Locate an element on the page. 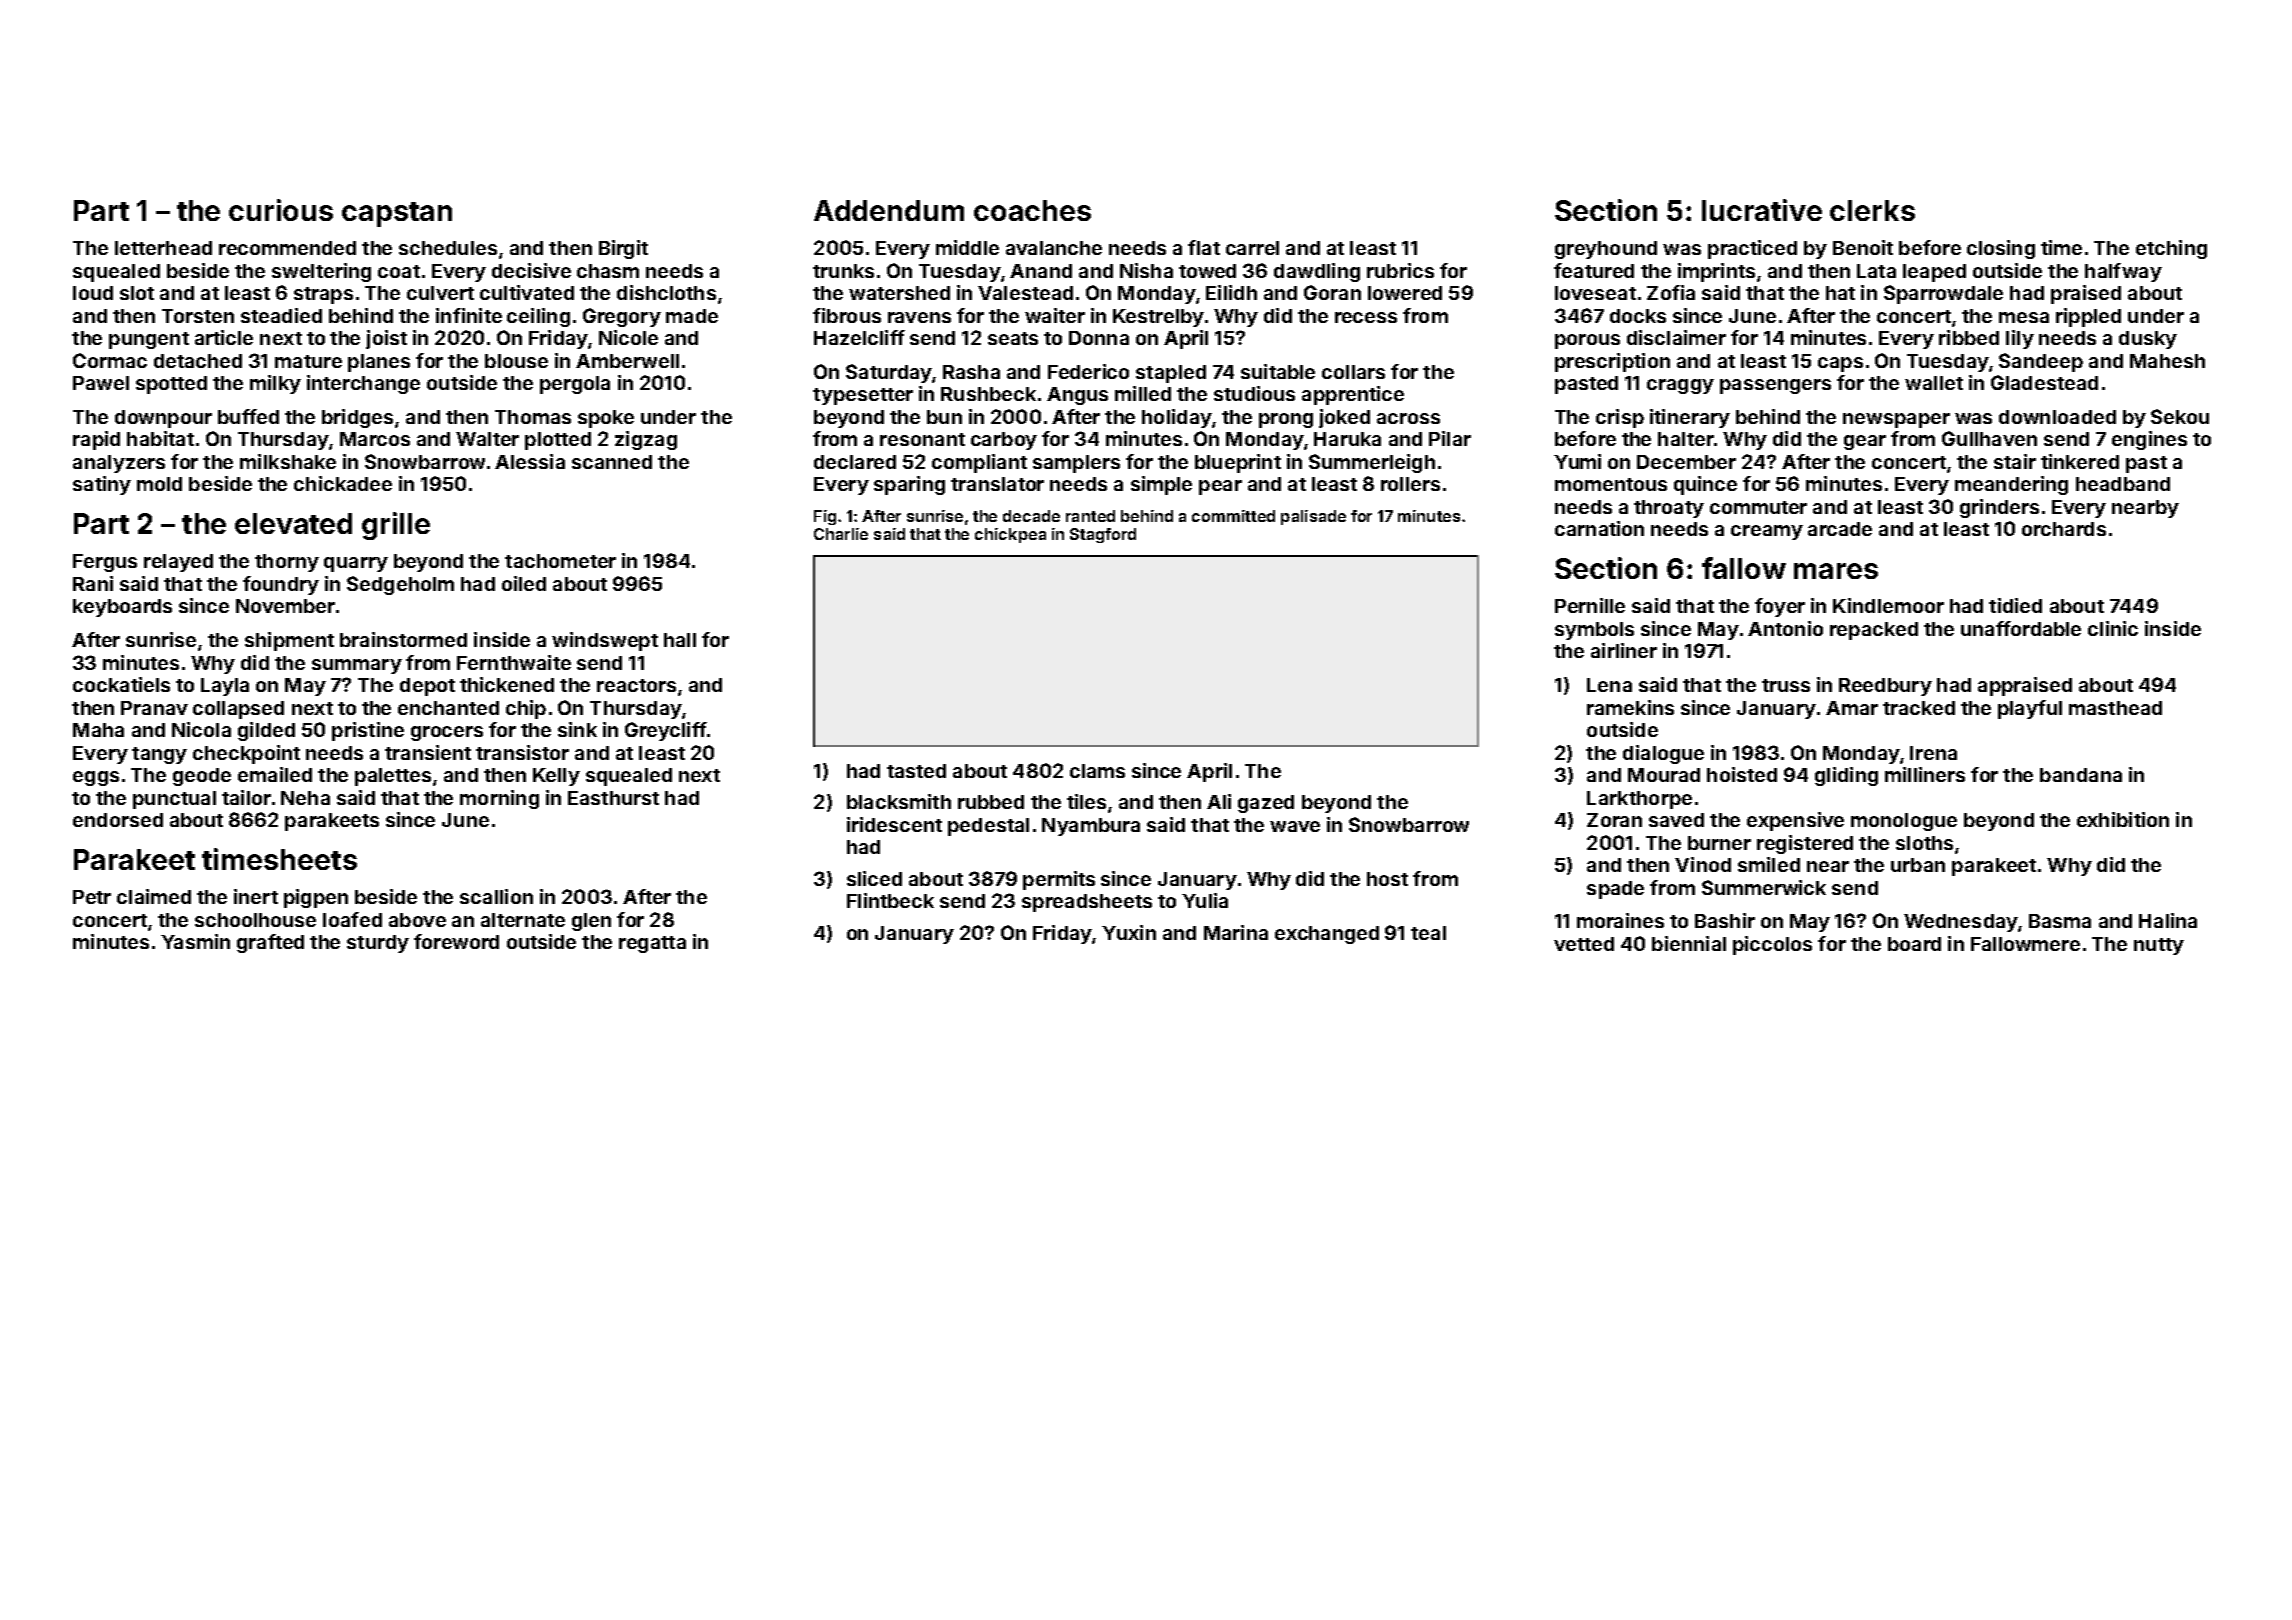 The image size is (2292, 1620). above is located at coordinates (417, 920).
